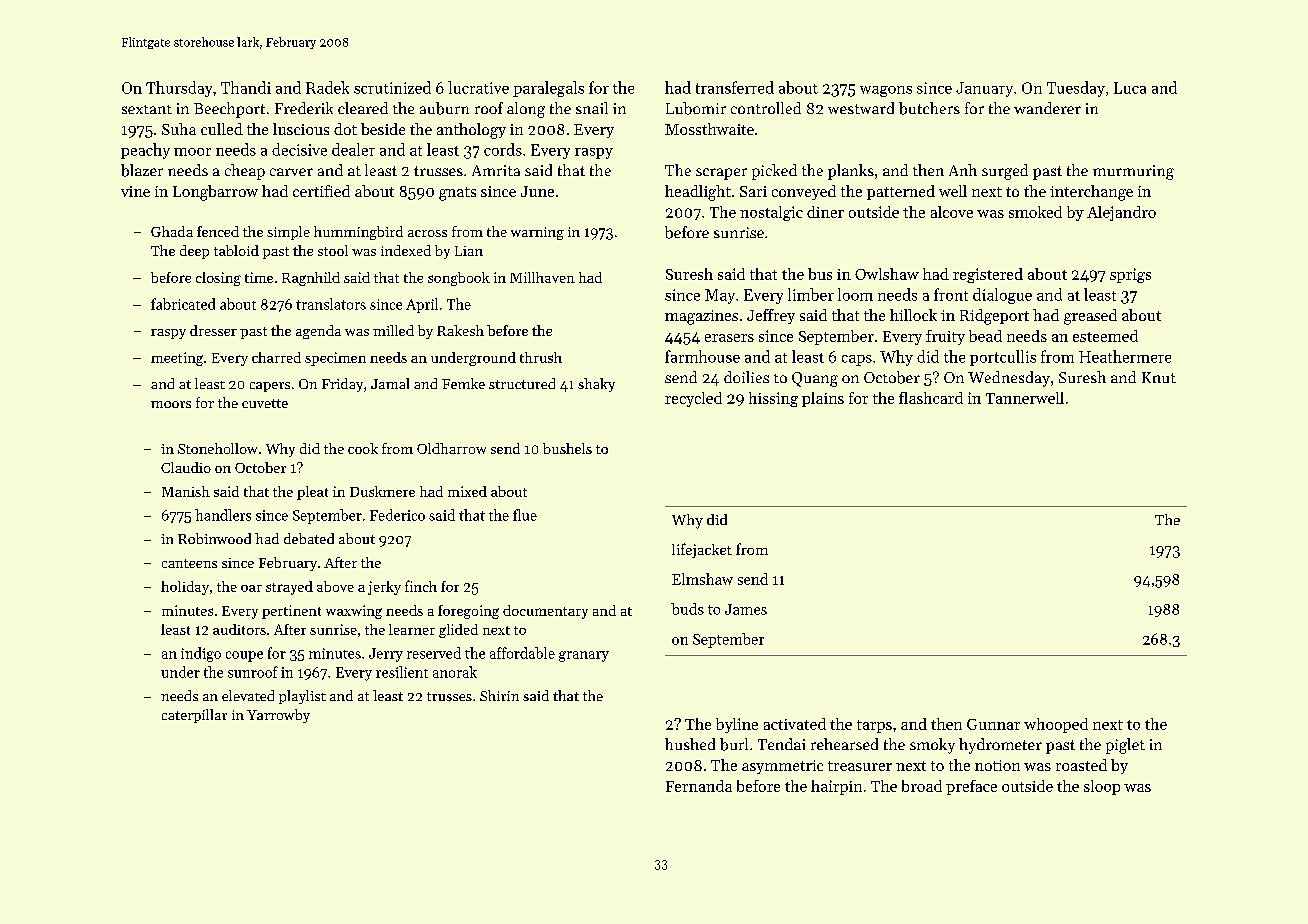 The width and height of the image is (1308, 924). I want to click on bushels, so click(567, 448).
